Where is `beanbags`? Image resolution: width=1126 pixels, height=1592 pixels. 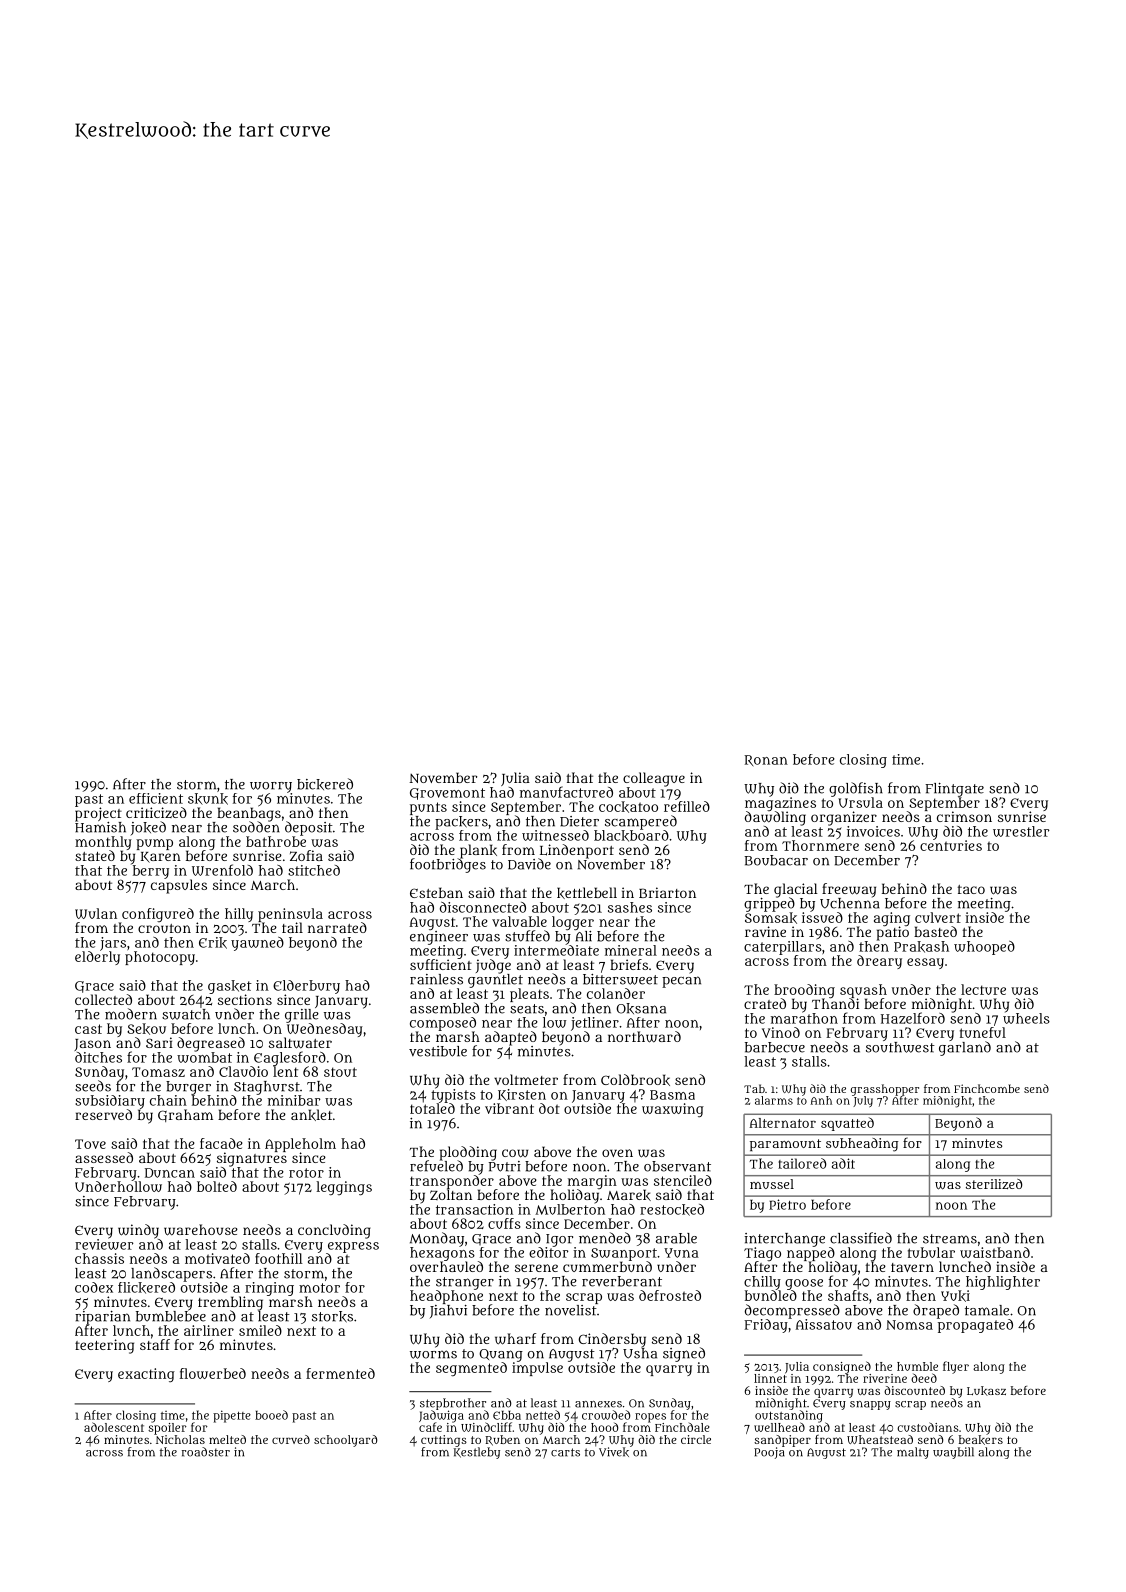
beanbags is located at coordinates (249, 814).
